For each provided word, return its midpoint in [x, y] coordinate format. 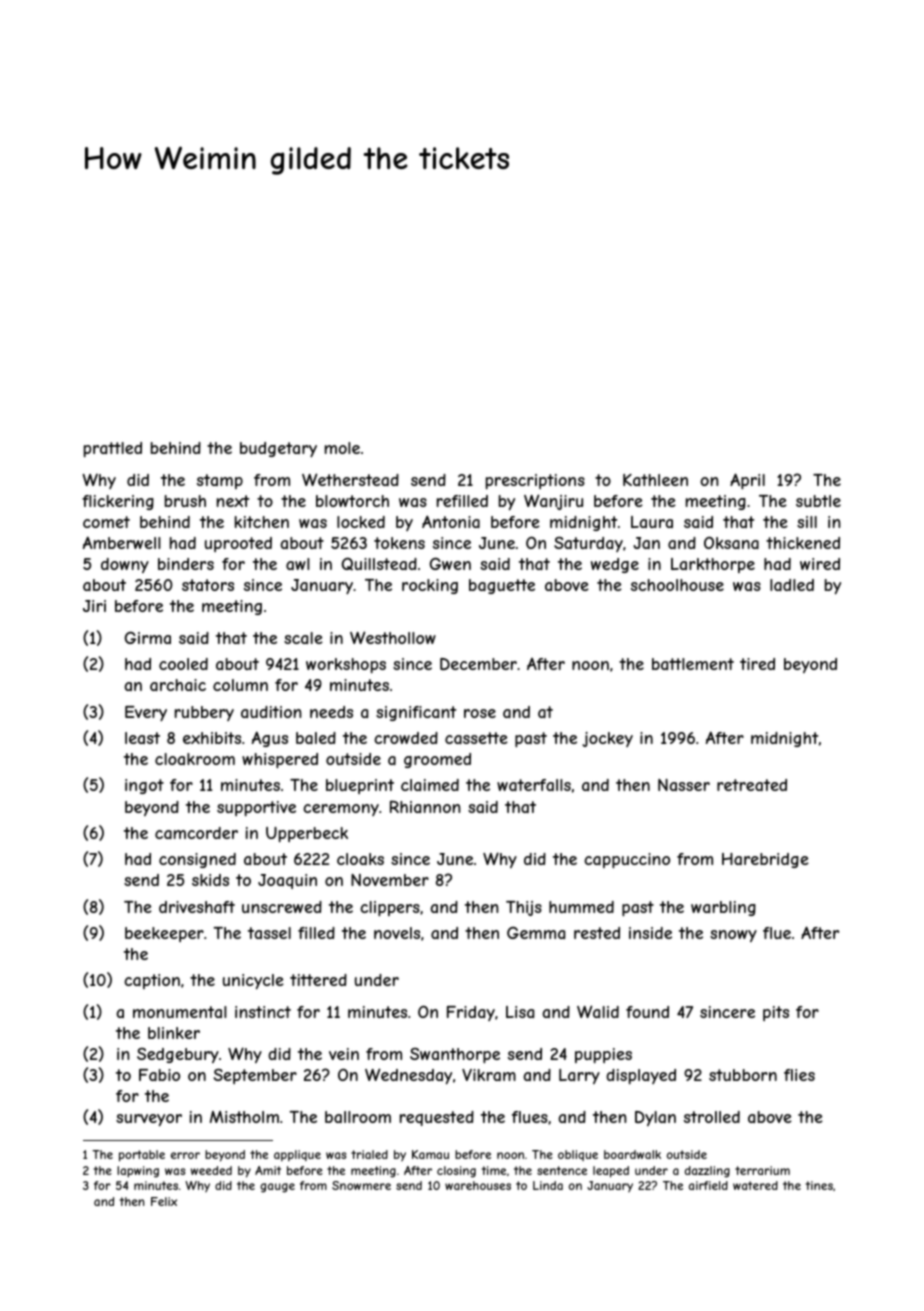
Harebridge [765, 860]
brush [185, 501]
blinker [174, 1033]
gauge [277, 1188]
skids [210, 880]
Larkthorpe [713, 565]
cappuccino [627, 861]
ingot [144, 786]
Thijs [524, 908]
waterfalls [534, 785]
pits [776, 1013]
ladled [792, 585]
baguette [502, 586]
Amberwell [122, 542]
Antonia [451, 521]
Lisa [520, 1012]
